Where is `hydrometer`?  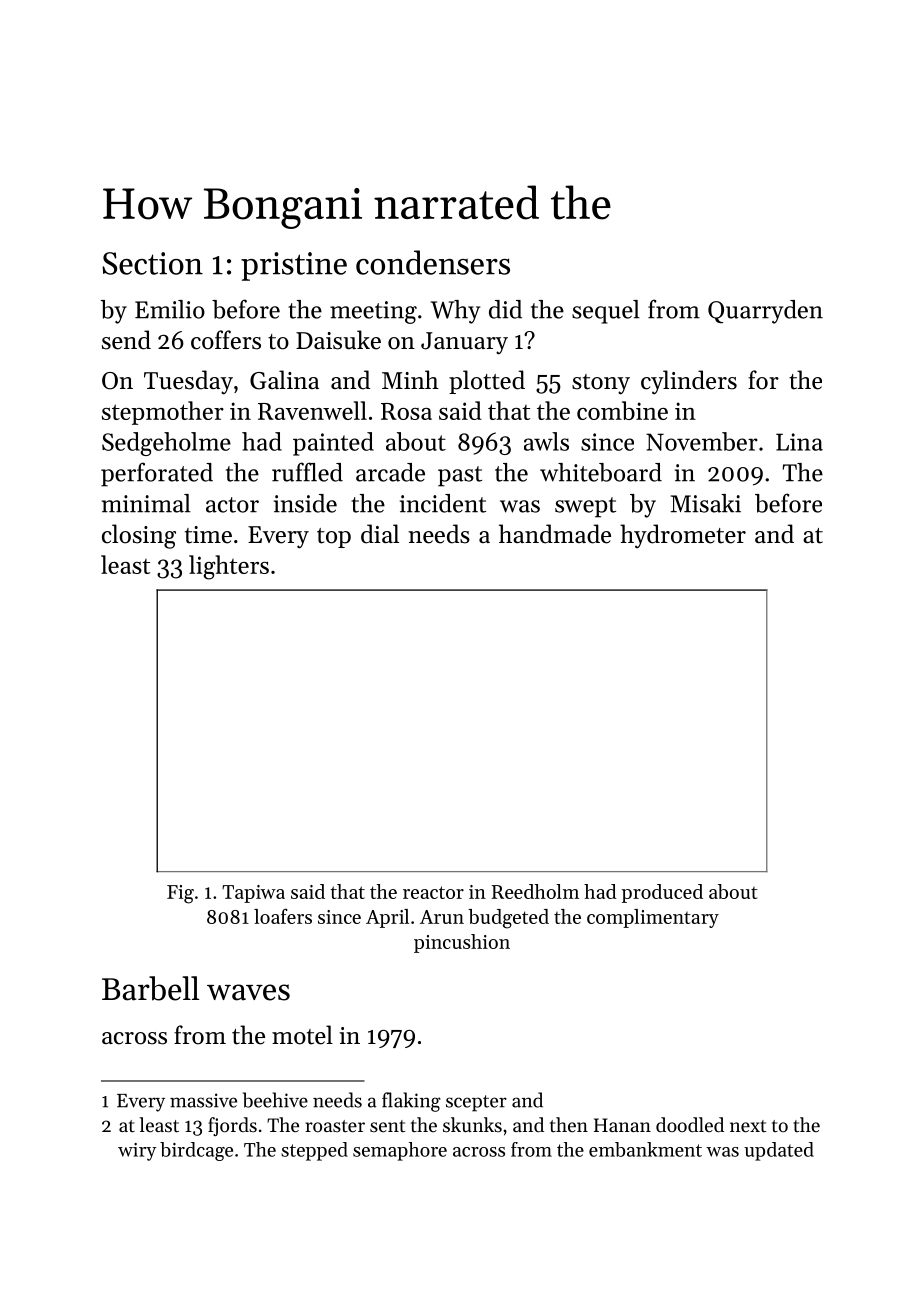
hydrometer is located at coordinates (683, 536).
